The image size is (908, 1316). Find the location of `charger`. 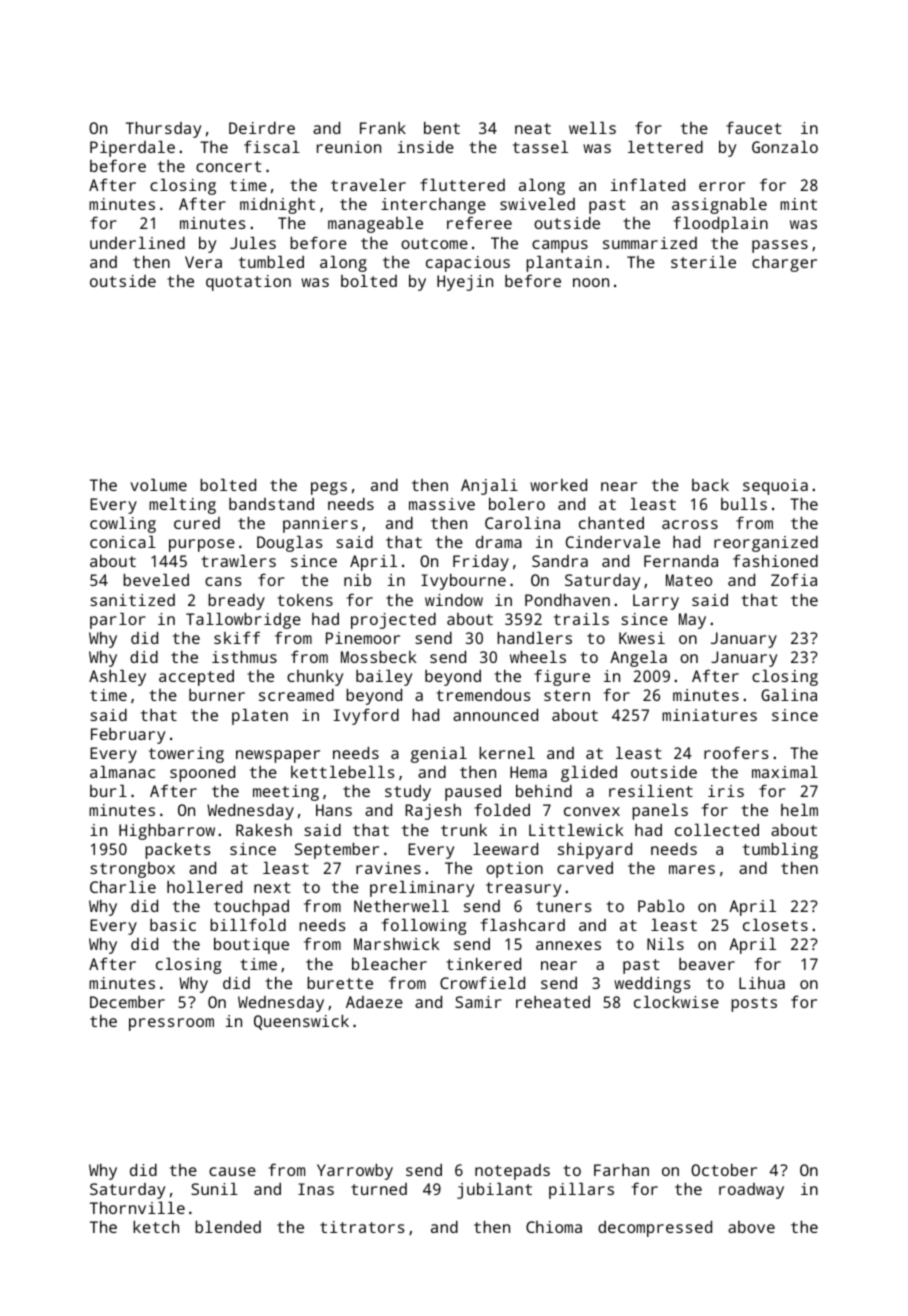

charger is located at coordinates (784, 264).
